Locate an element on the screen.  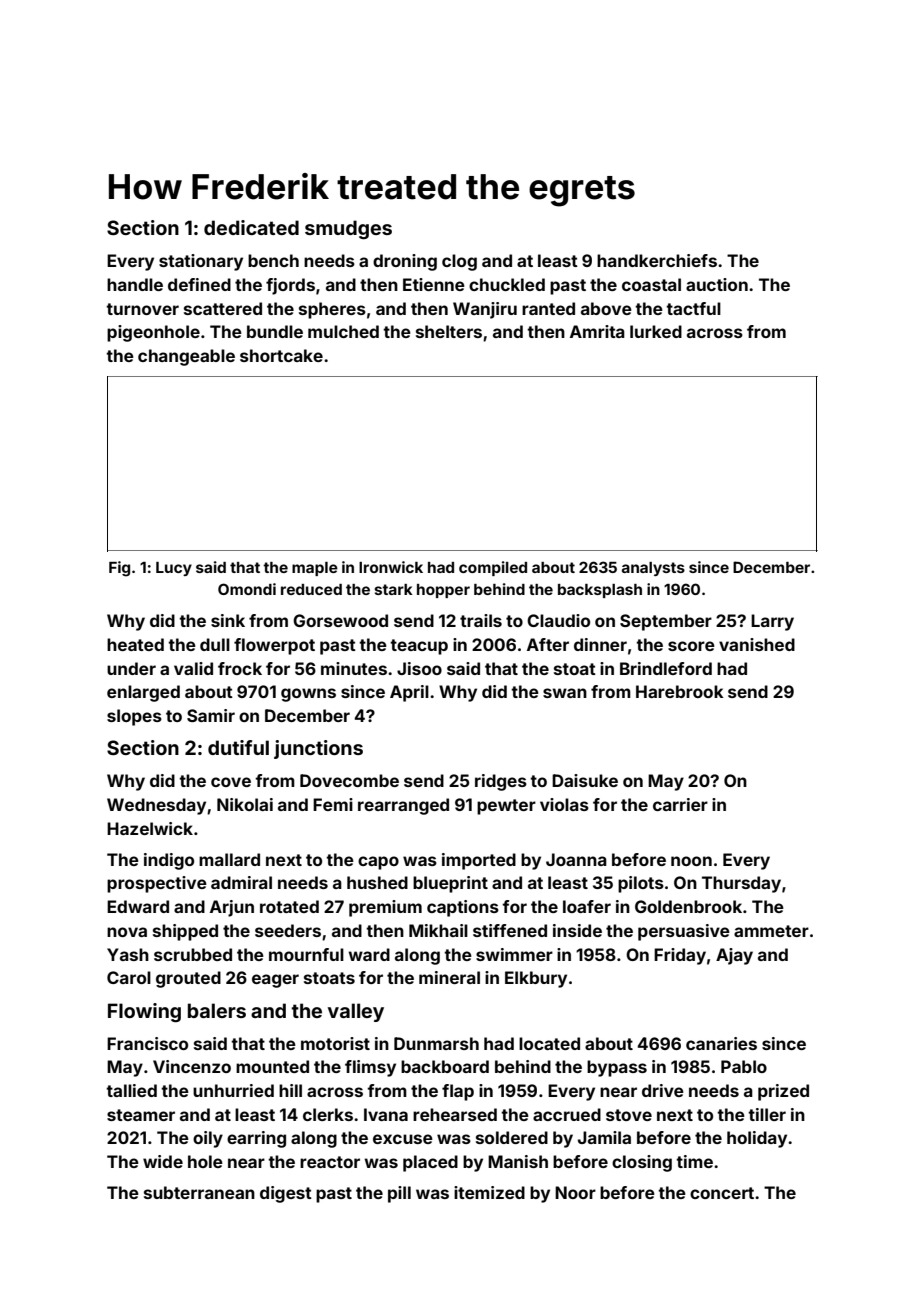
lurked is located at coordinates (656, 331).
